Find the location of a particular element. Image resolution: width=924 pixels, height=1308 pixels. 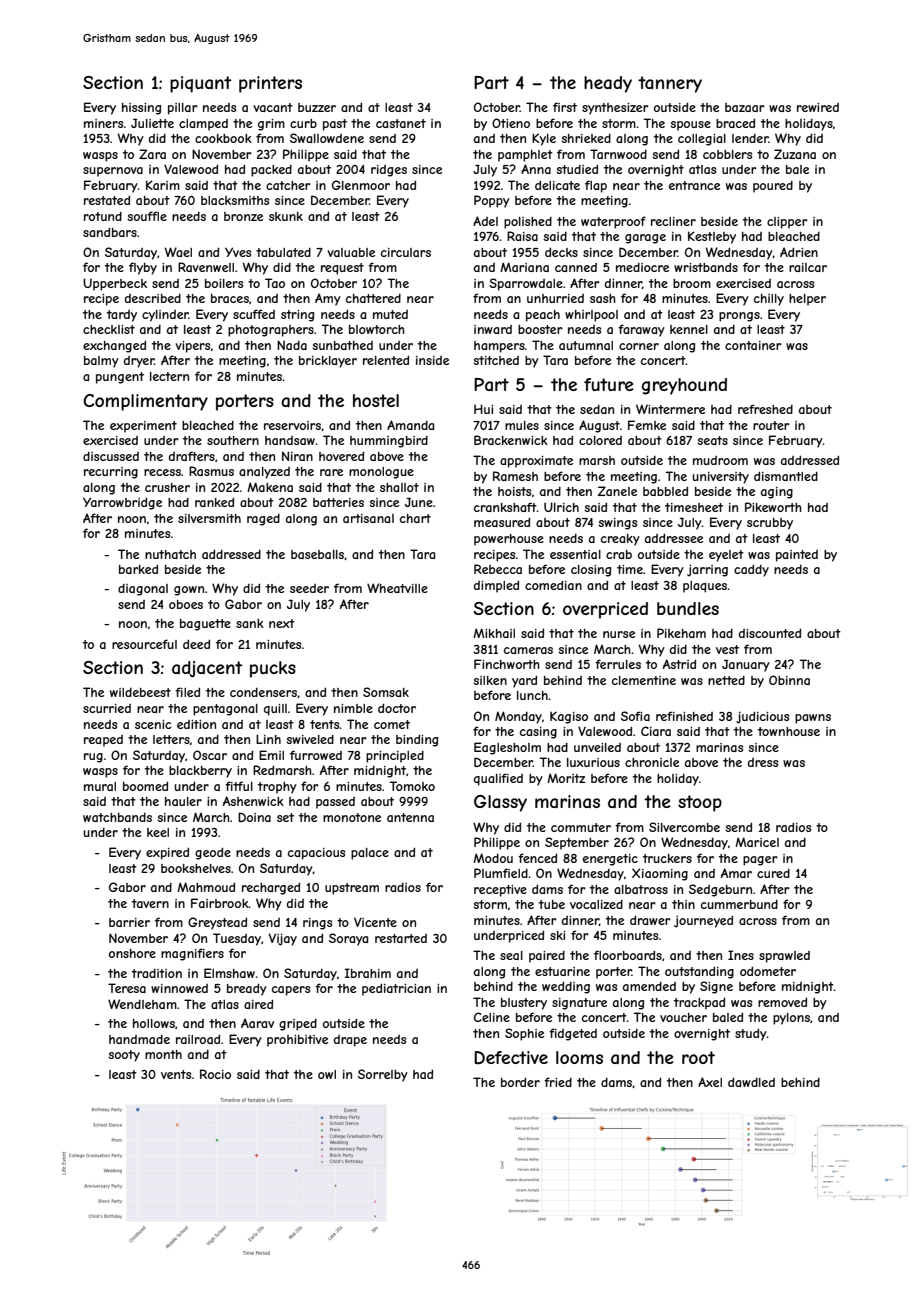

bundles is located at coordinates (688, 608).
